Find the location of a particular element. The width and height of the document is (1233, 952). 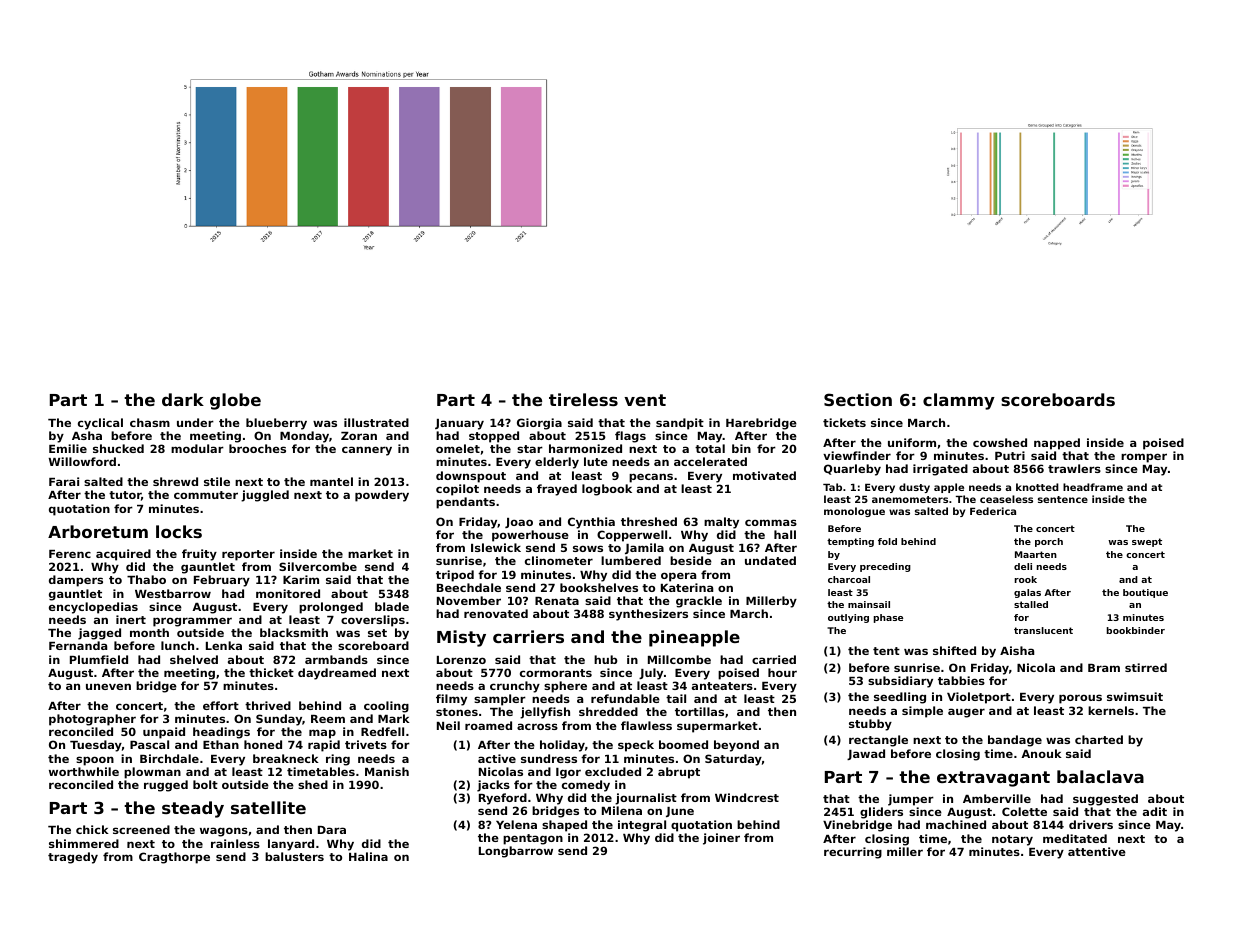

dark is located at coordinates (183, 399).
